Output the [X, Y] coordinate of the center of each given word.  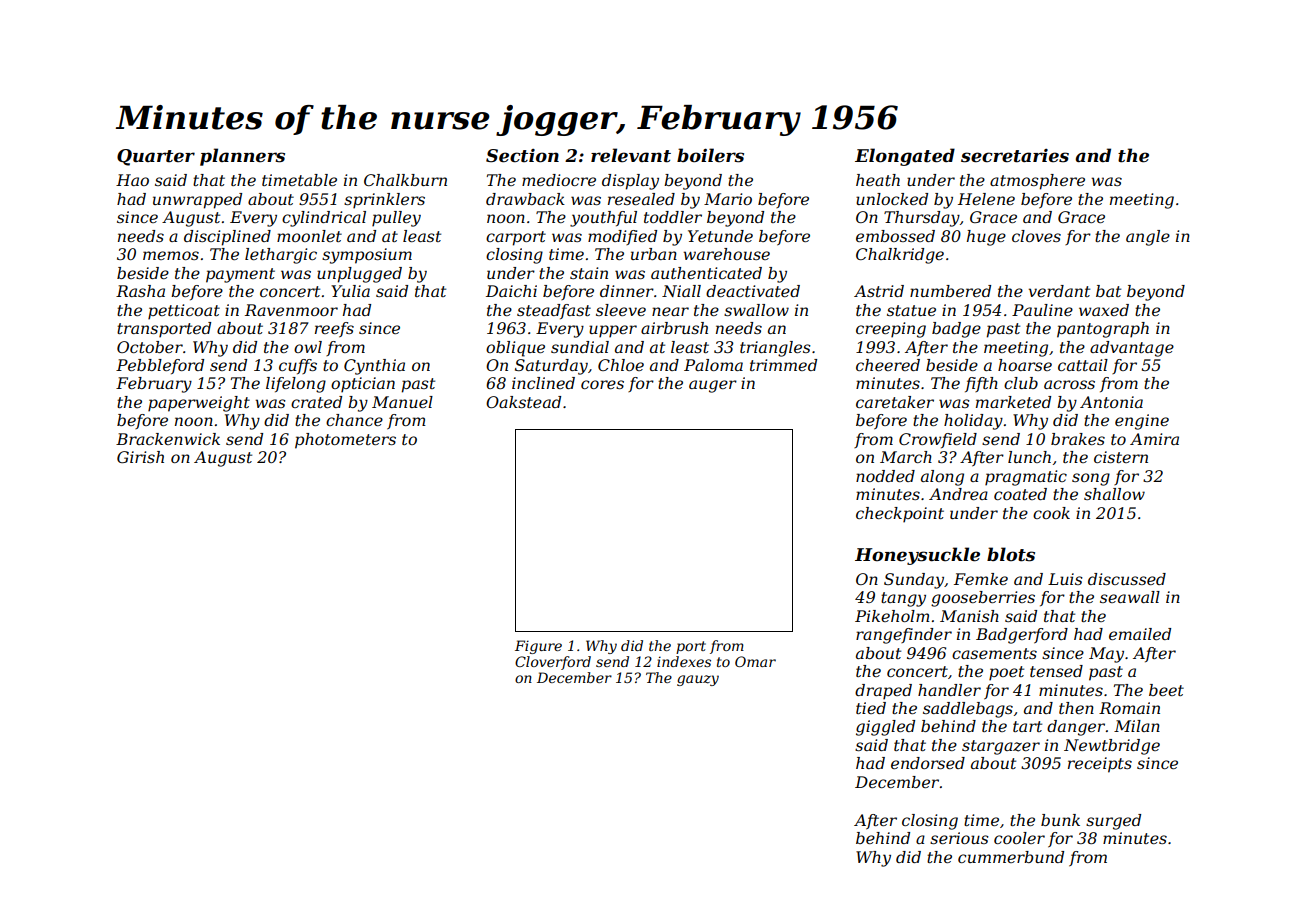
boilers [710, 155]
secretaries [1015, 156]
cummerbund [1011, 857]
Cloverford [553, 663]
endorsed [928, 763]
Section [522, 156]
